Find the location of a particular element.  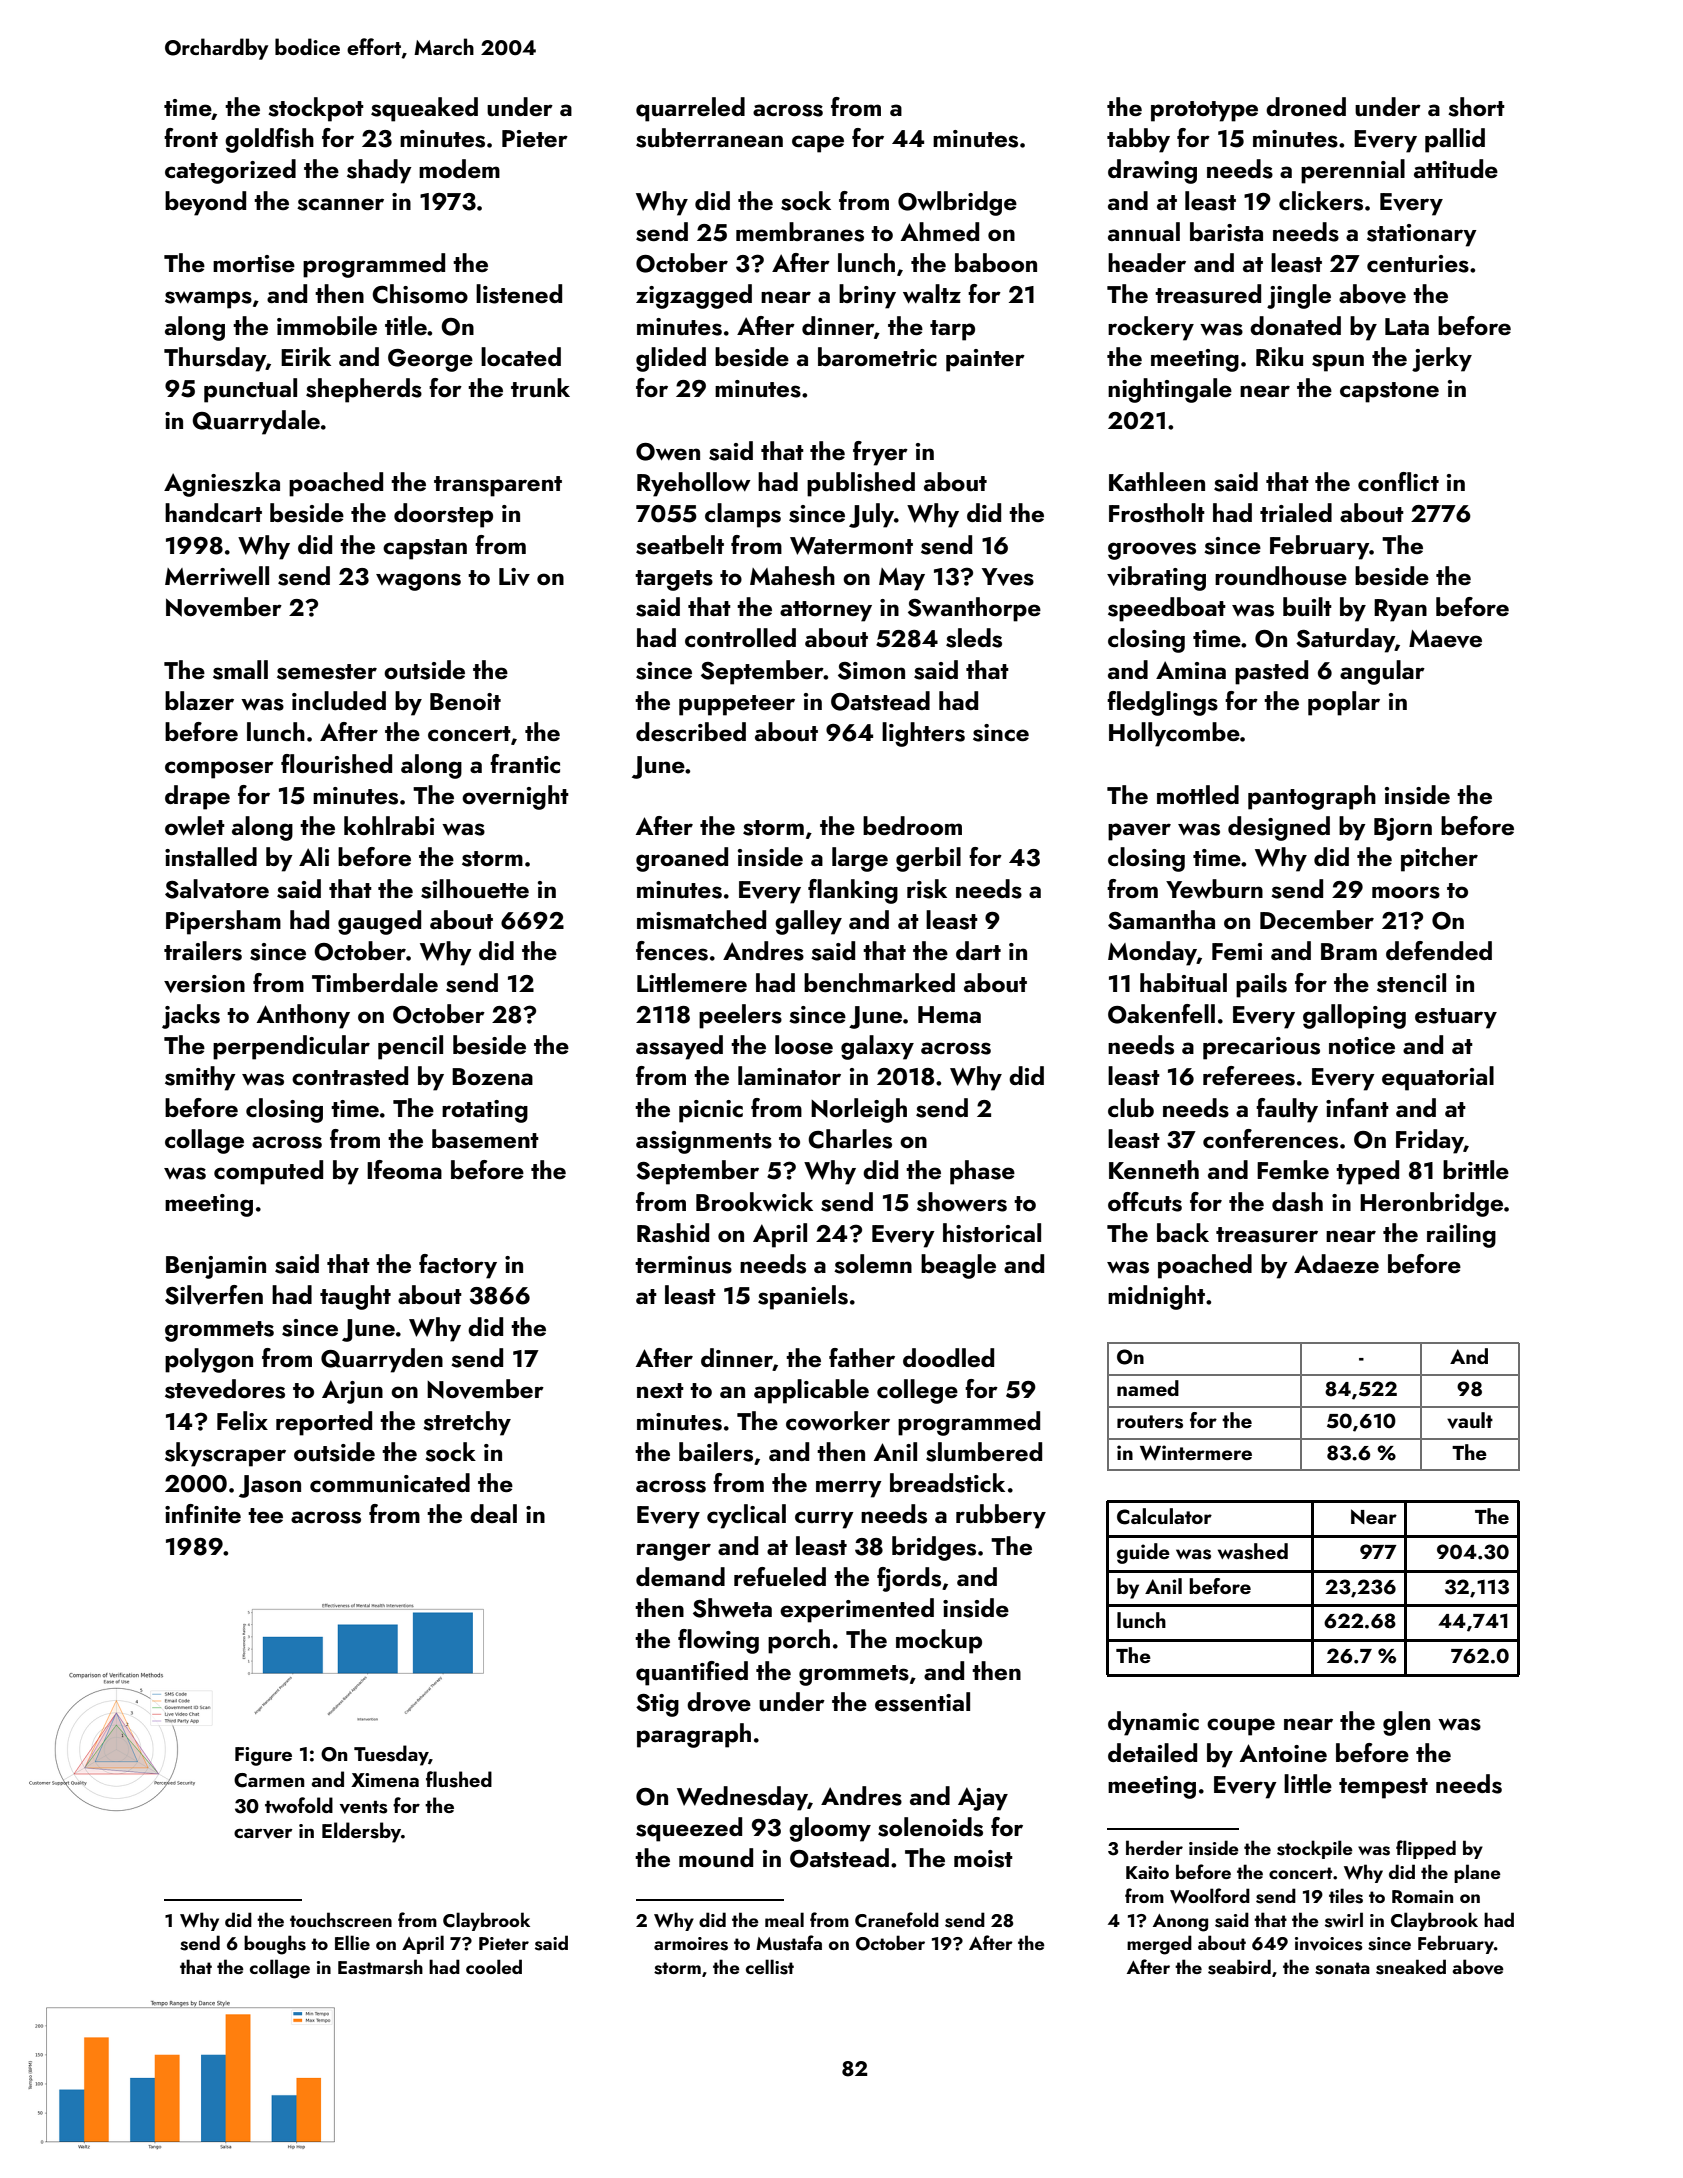

washed is located at coordinates (1253, 1551).
